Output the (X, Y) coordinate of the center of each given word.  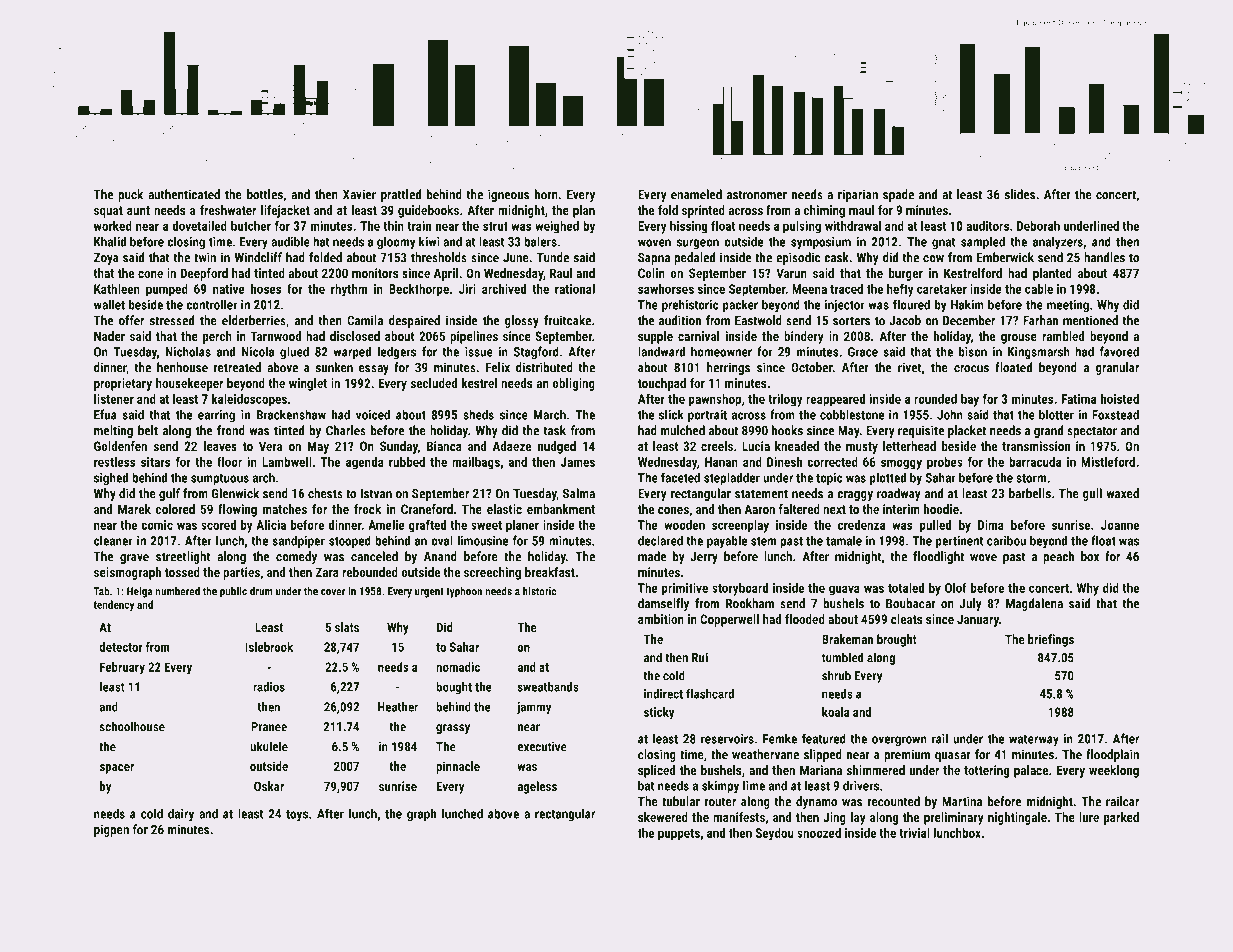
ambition (661, 619)
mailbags (476, 463)
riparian (858, 195)
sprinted (703, 211)
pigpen (111, 830)
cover (333, 592)
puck (130, 195)
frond (231, 430)
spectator (1092, 432)
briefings (1051, 640)
